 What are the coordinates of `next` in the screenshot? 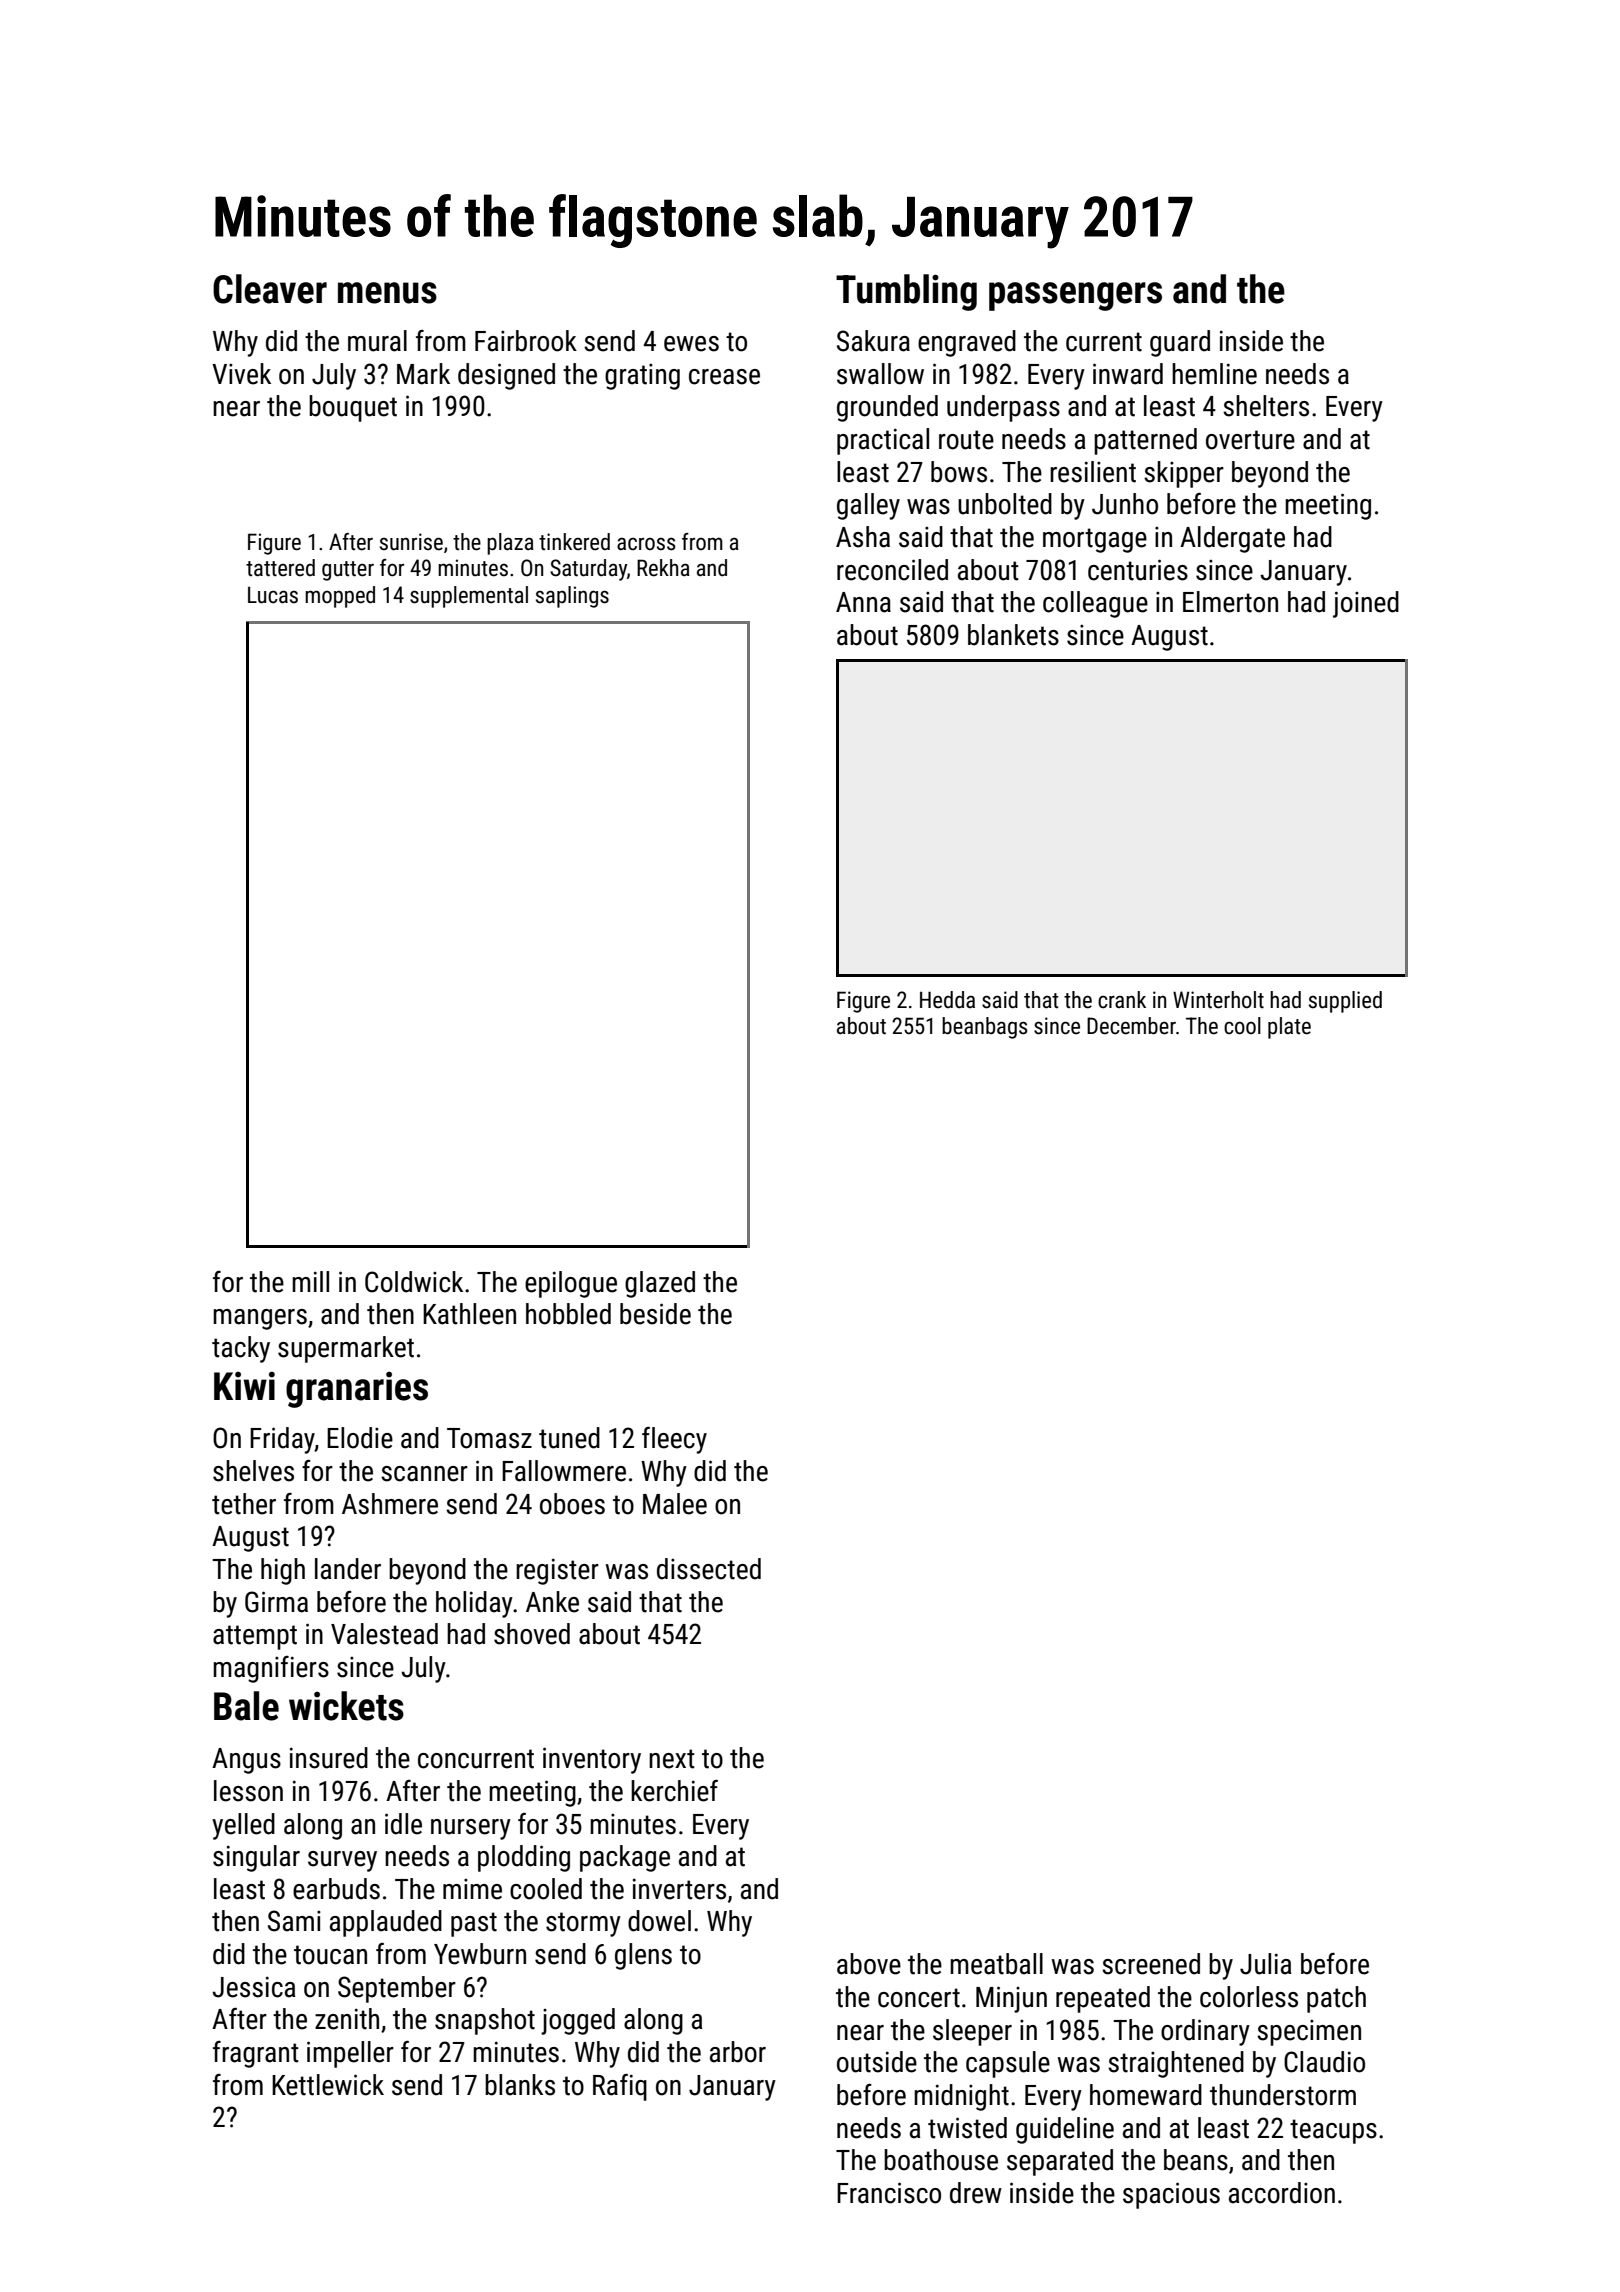 It's located at (672, 1759).
